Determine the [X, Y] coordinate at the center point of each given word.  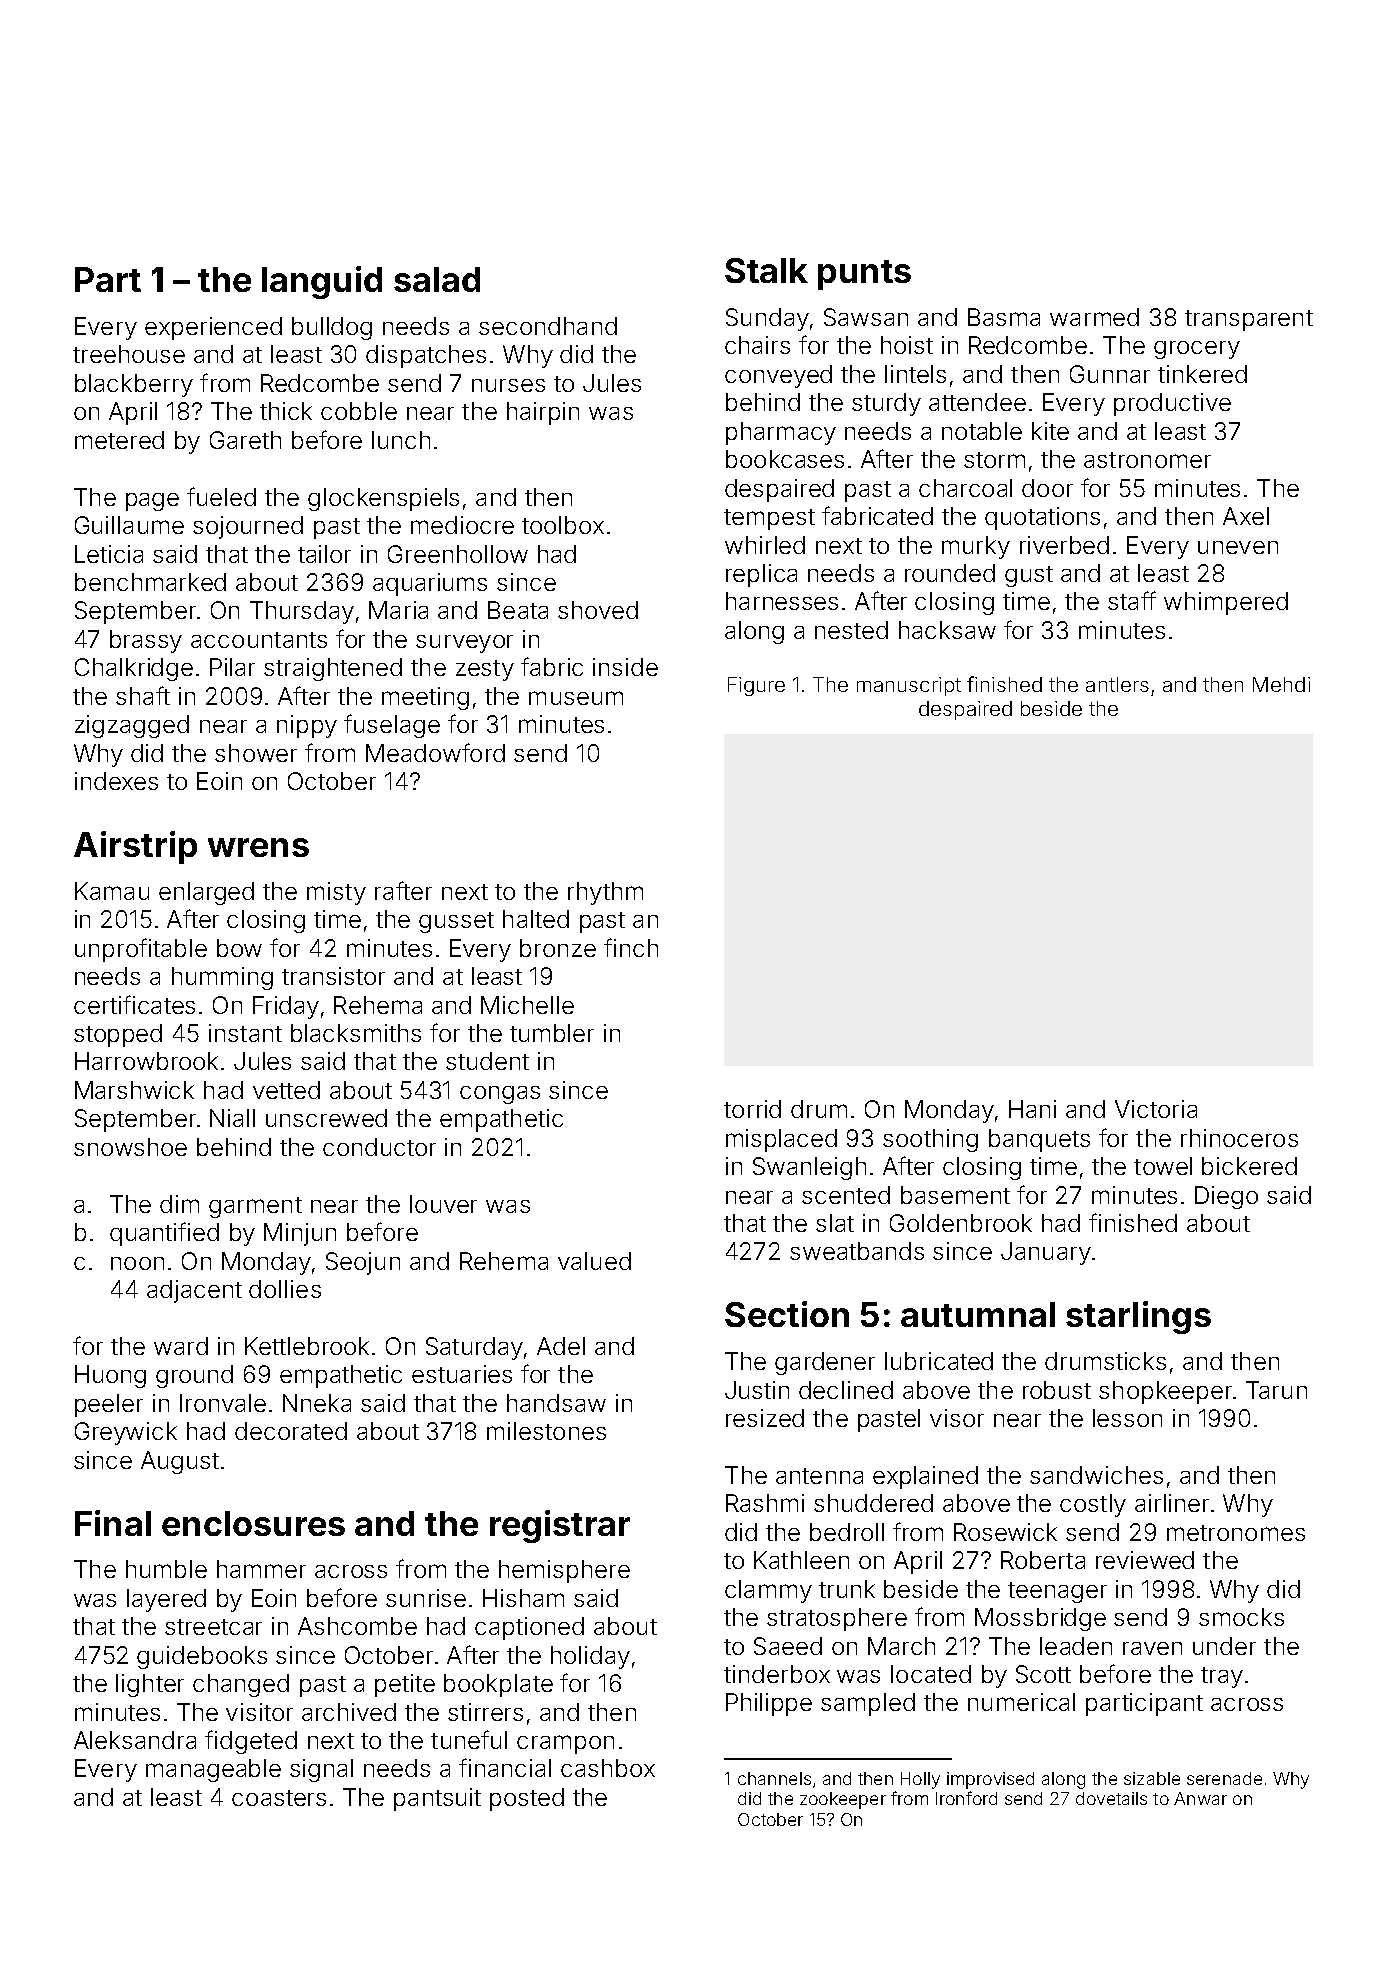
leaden [1076, 1646]
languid [322, 282]
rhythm [605, 893]
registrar [560, 1526]
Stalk [766, 270]
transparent [1249, 320]
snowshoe [130, 1147]
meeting [425, 698]
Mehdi [1281, 684]
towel [1163, 1166]
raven [1152, 1648]
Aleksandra [135, 1740]
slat [835, 1223]
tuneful [469, 1739]
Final [113, 1523]
